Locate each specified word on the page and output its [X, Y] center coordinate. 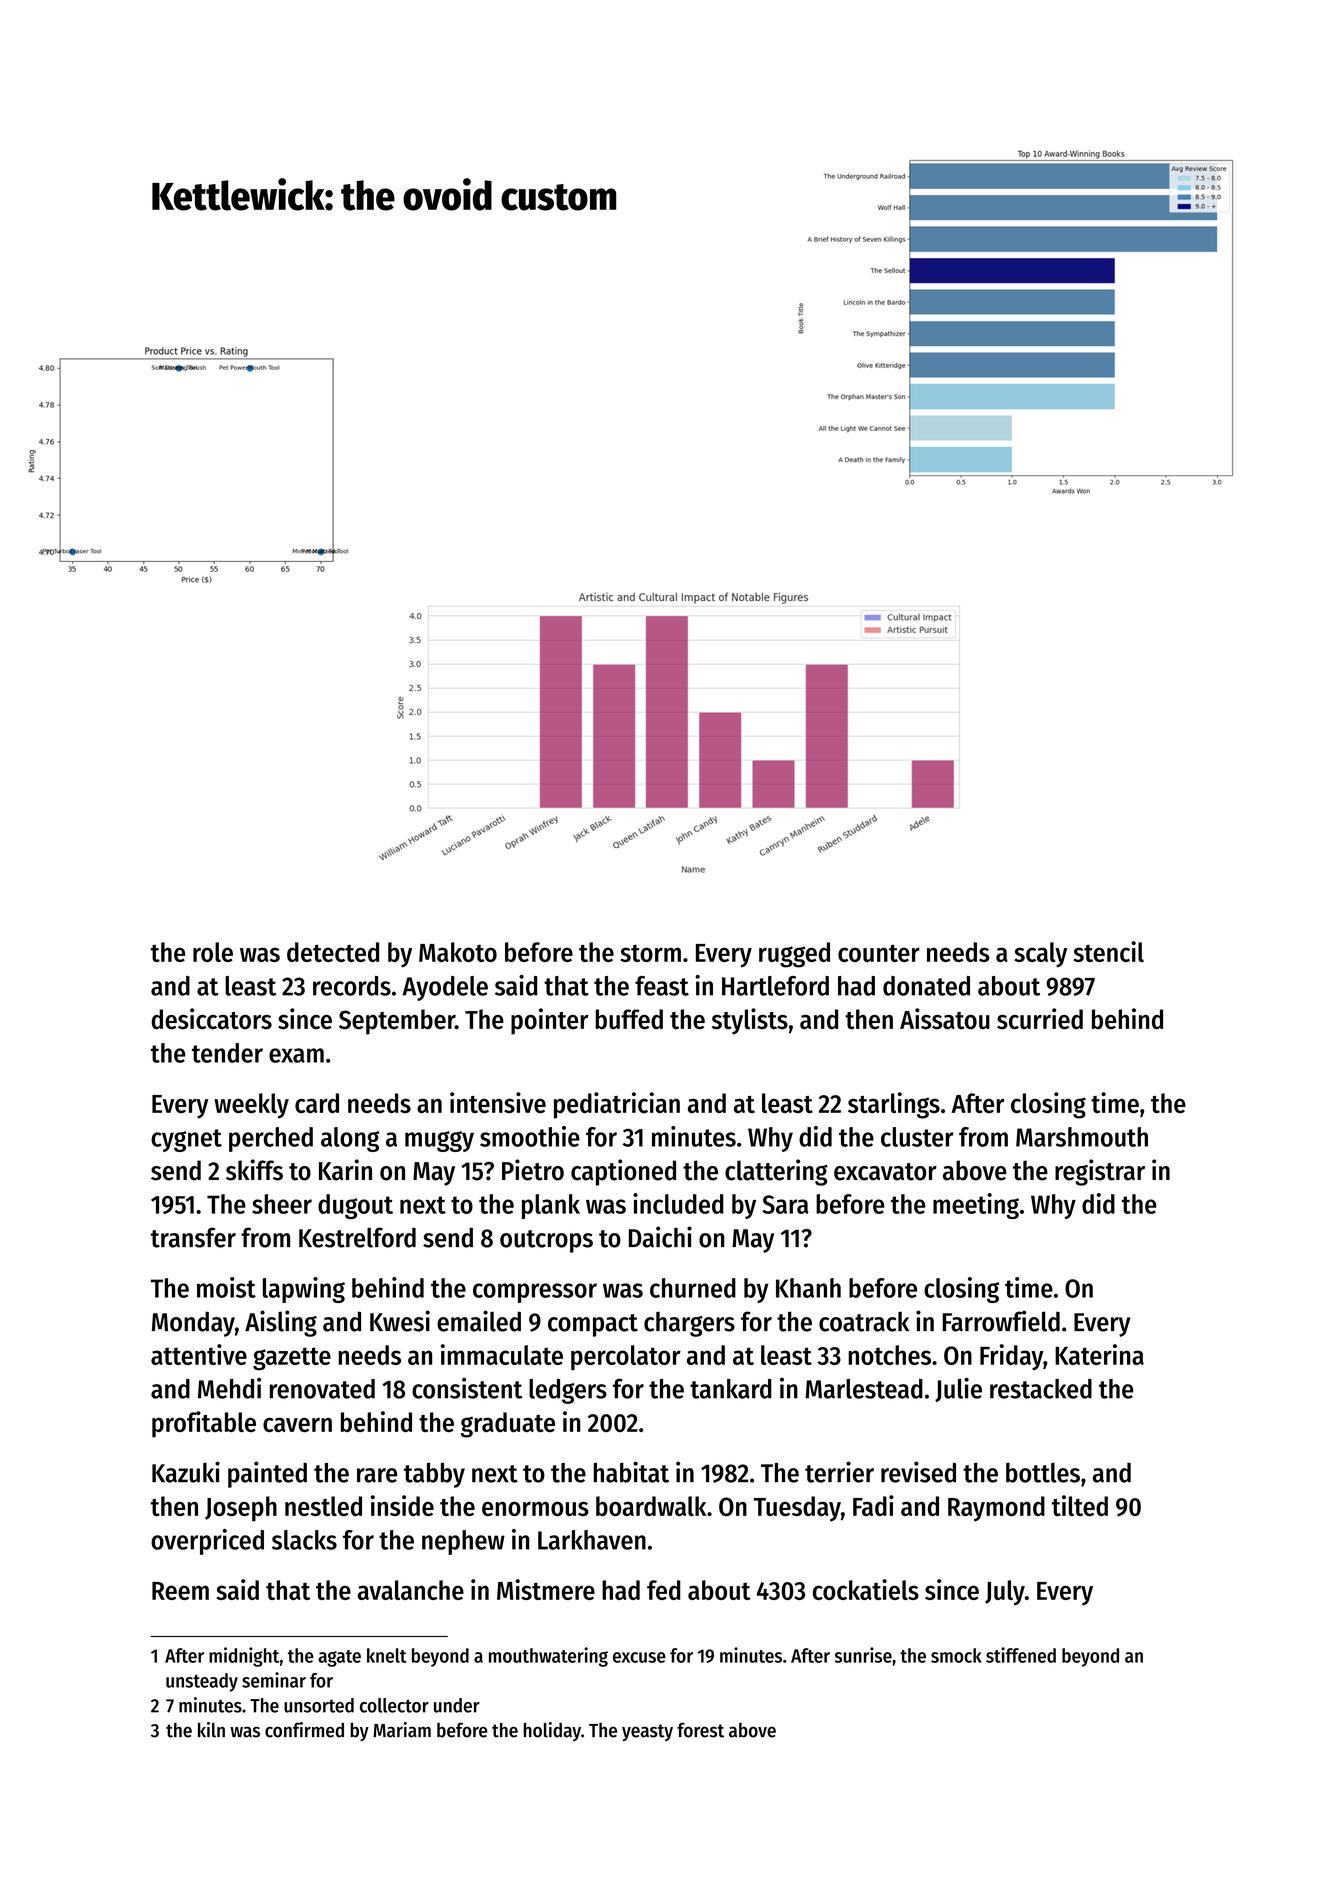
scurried [1040, 1019]
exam [296, 1055]
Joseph [241, 1509]
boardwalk [651, 1506]
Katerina [1099, 1354]
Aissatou [945, 1019]
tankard [731, 1389]
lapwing [304, 1290]
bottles [1043, 1473]
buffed [629, 1019]
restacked [1041, 1389]
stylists [750, 1021]
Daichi [660, 1237]
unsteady [202, 1682]
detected [333, 952]
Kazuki [186, 1472]
